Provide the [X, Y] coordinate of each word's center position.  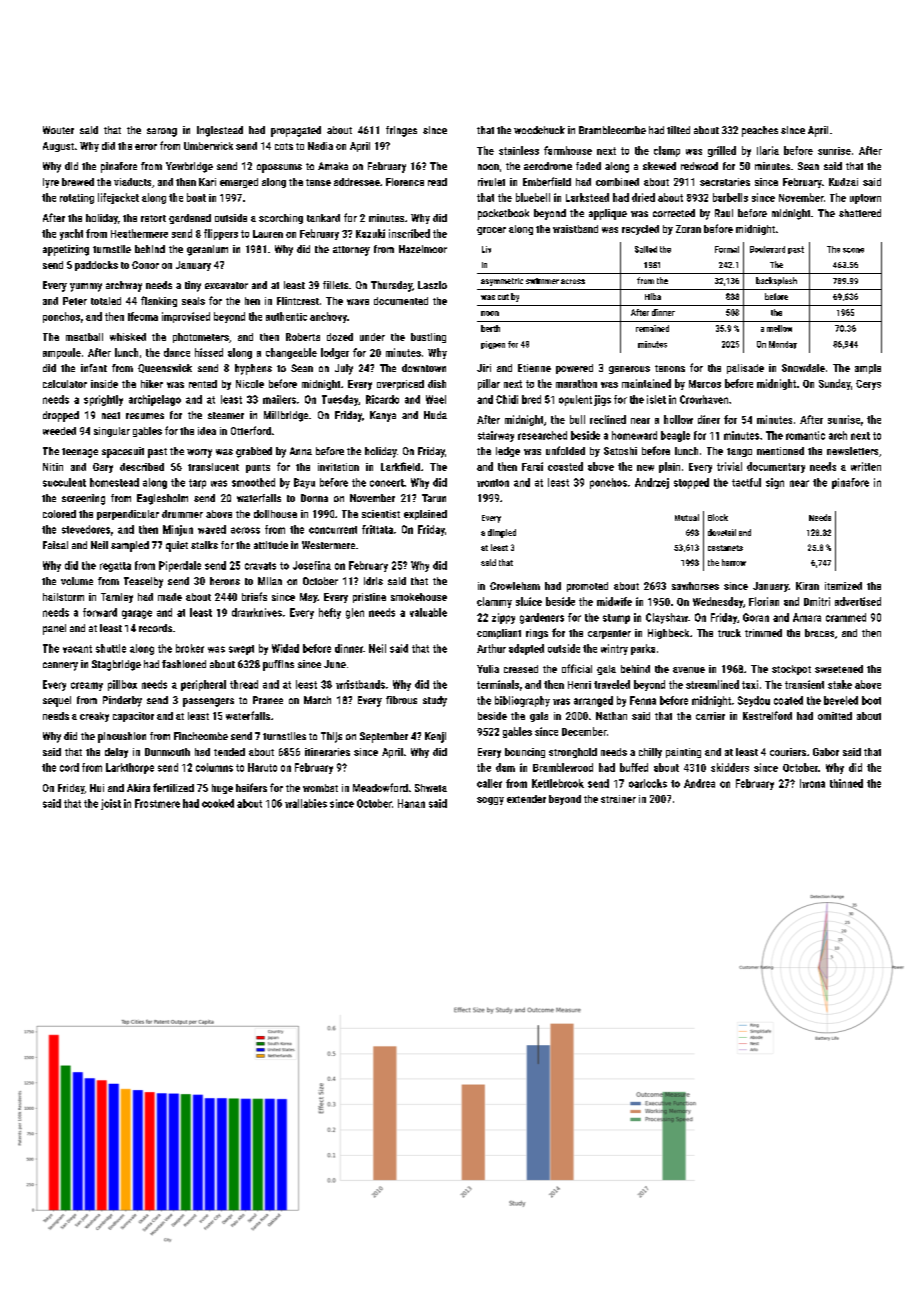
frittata [377, 529]
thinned [846, 783]
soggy [490, 801]
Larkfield [400, 466]
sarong [162, 132]
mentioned [780, 451]
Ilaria [768, 150]
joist [111, 804]
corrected [674, 213]
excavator [226, 285]
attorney [351, 251]
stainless [519, 150]
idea [207, 431]
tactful [746, 482]
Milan [270, 581]
